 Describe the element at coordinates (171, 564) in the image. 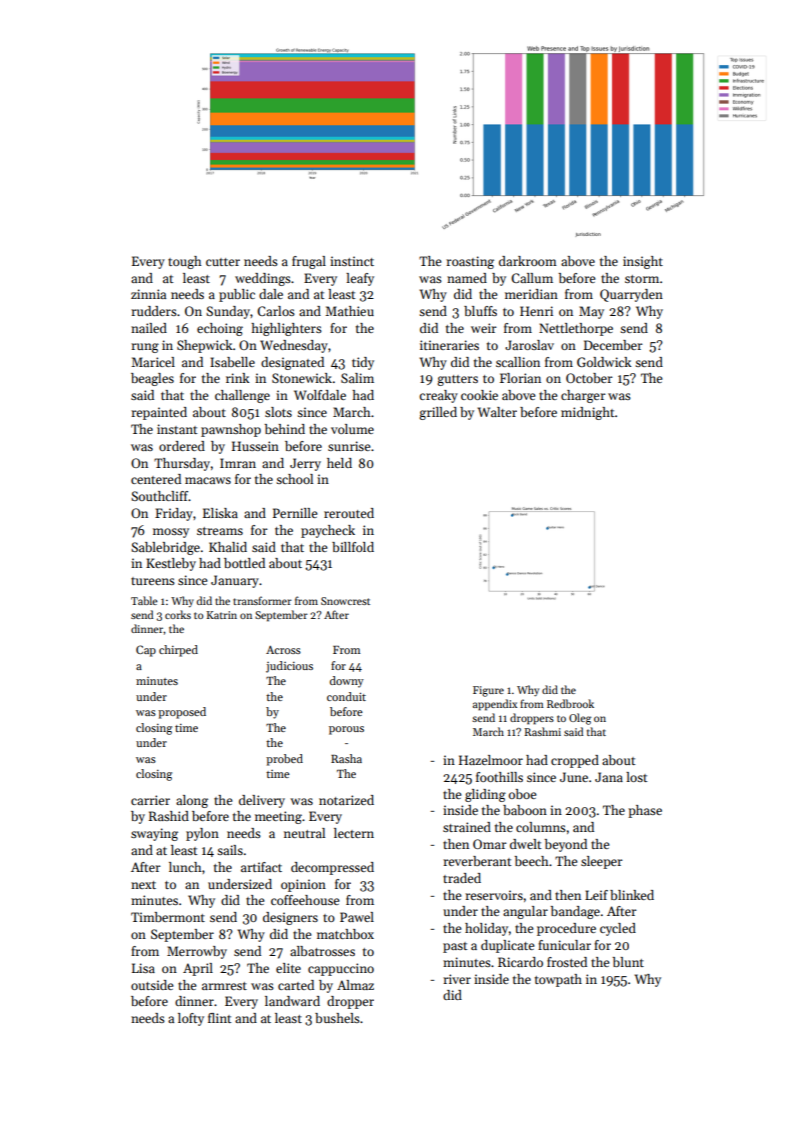

I see `Kestleby` at that location.
